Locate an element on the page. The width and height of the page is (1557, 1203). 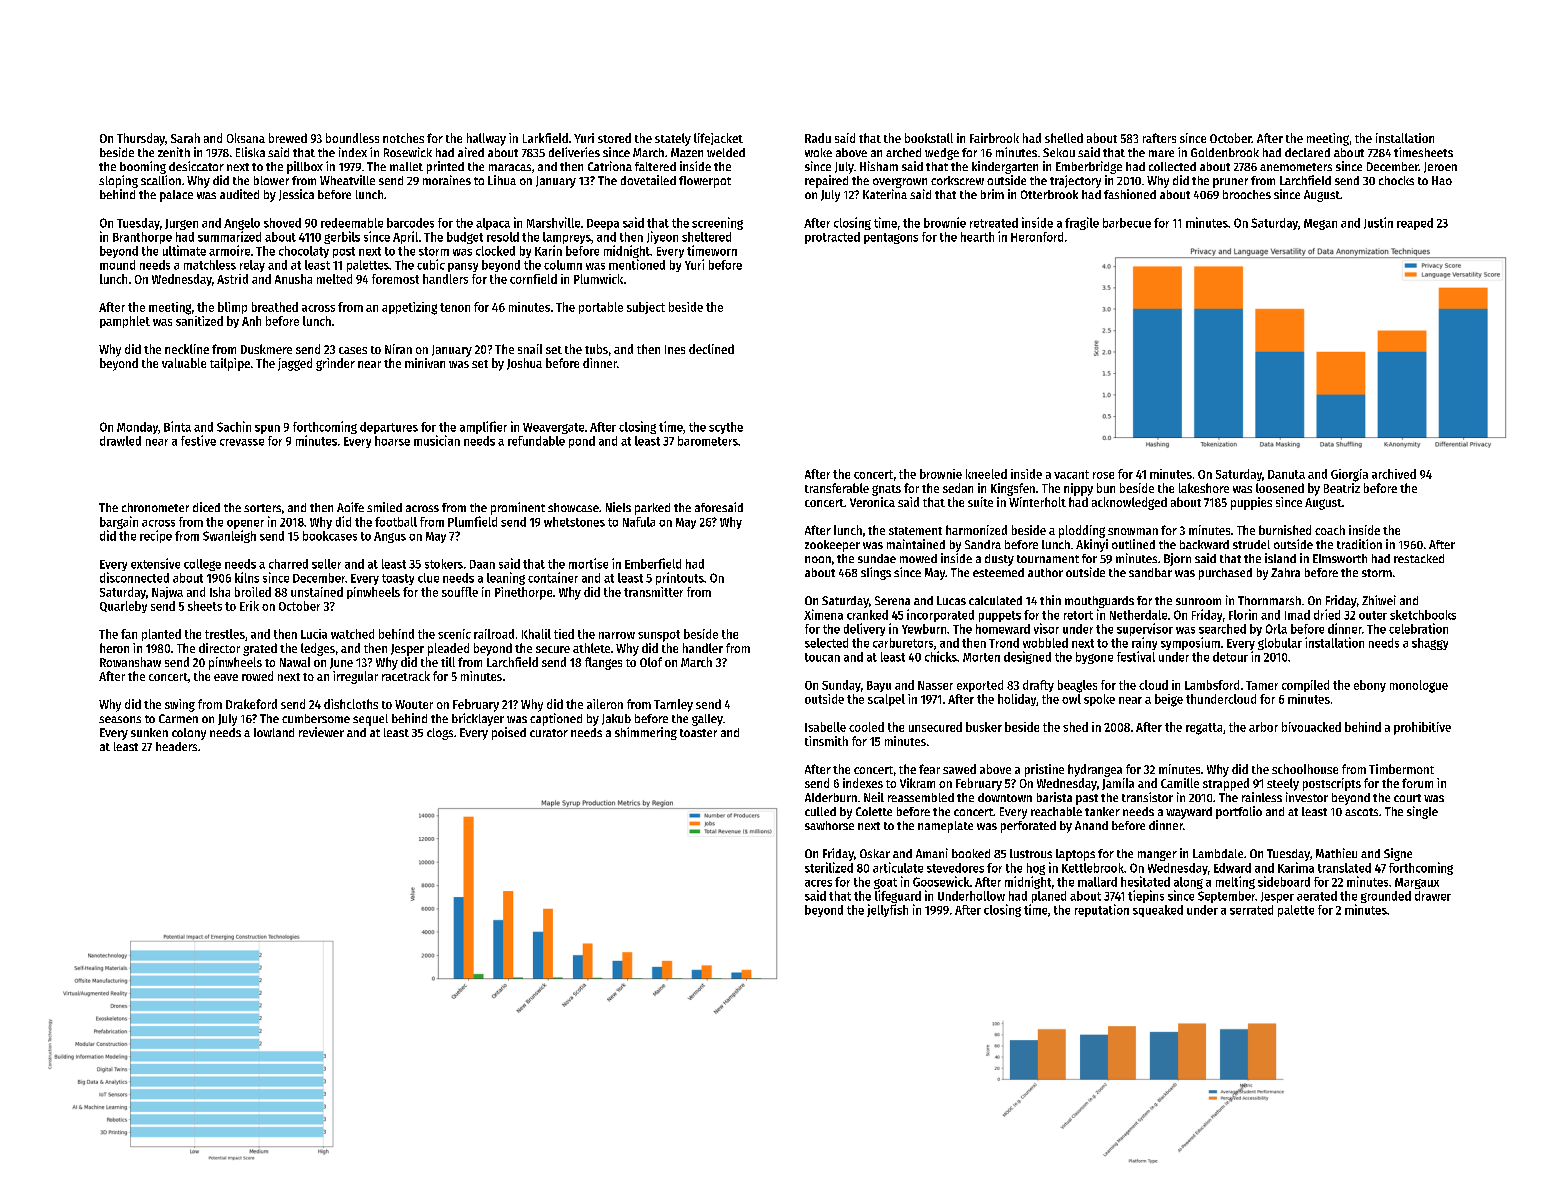
printouts is located at coordinates (680, 578).
